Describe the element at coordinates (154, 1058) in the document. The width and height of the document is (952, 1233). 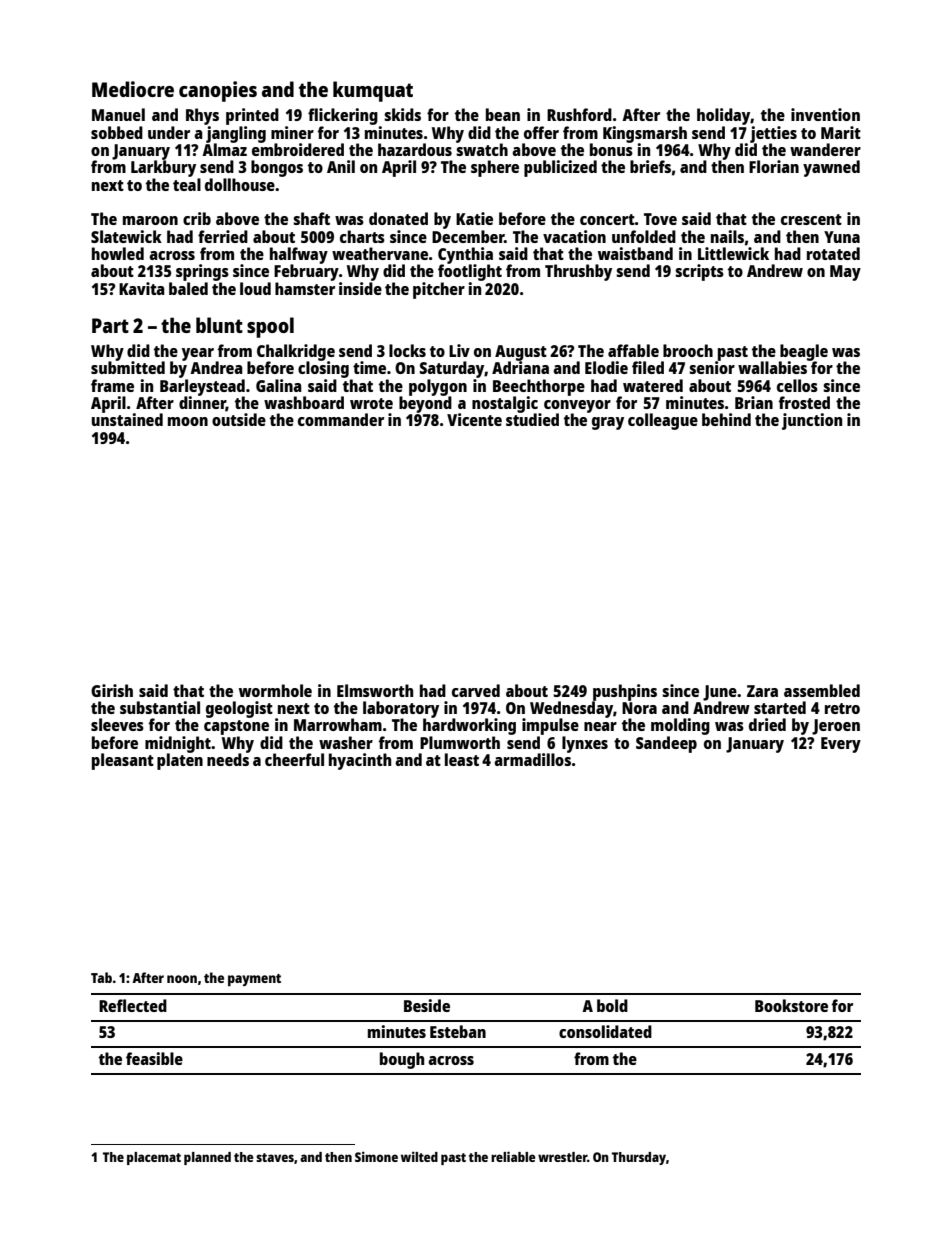
I see `feasible` at that location.
